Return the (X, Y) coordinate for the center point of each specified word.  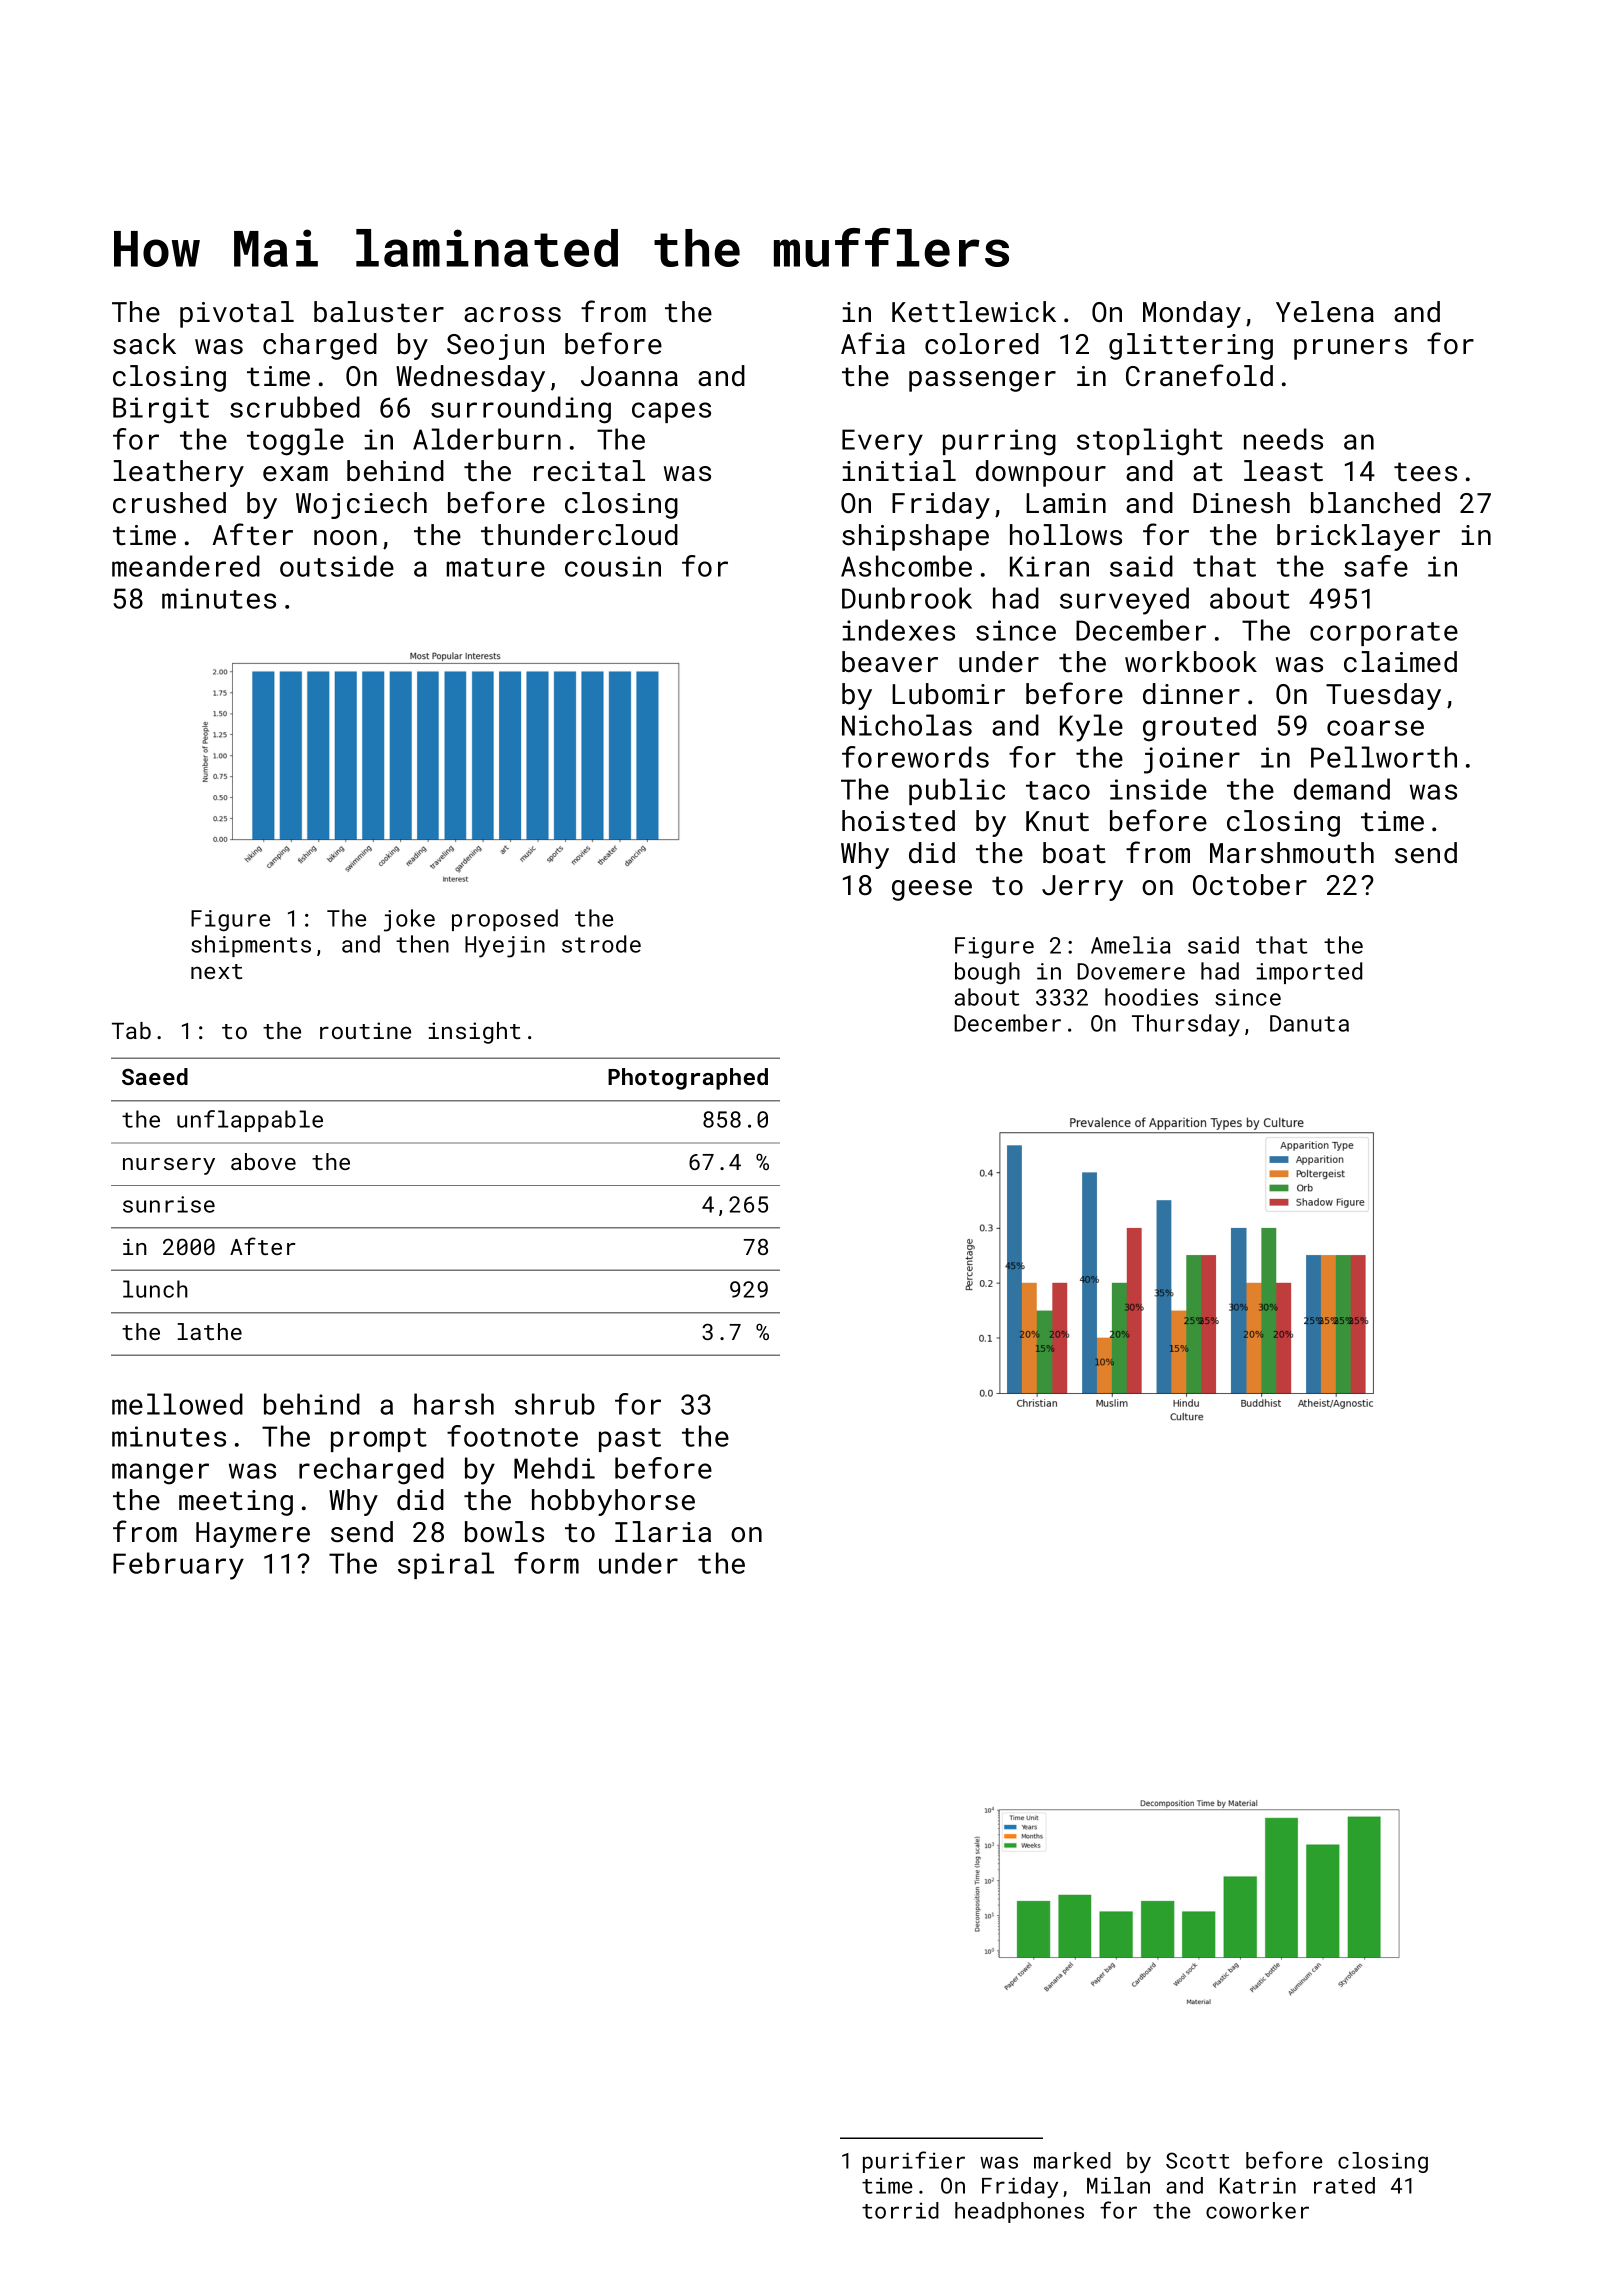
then (422, 944)
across (512, 315)
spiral (446, 1565)
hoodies (1151, 997)
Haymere (253, 1535)
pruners (1350, 349)
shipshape (915, 537)
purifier (914, 2162)
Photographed (688, 1079)
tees (1425, 472)
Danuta (1309, 1023)
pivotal (237, 314)
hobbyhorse (613, 1502)
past (630, 1440)
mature (496, 567)
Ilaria (663, 1532)
